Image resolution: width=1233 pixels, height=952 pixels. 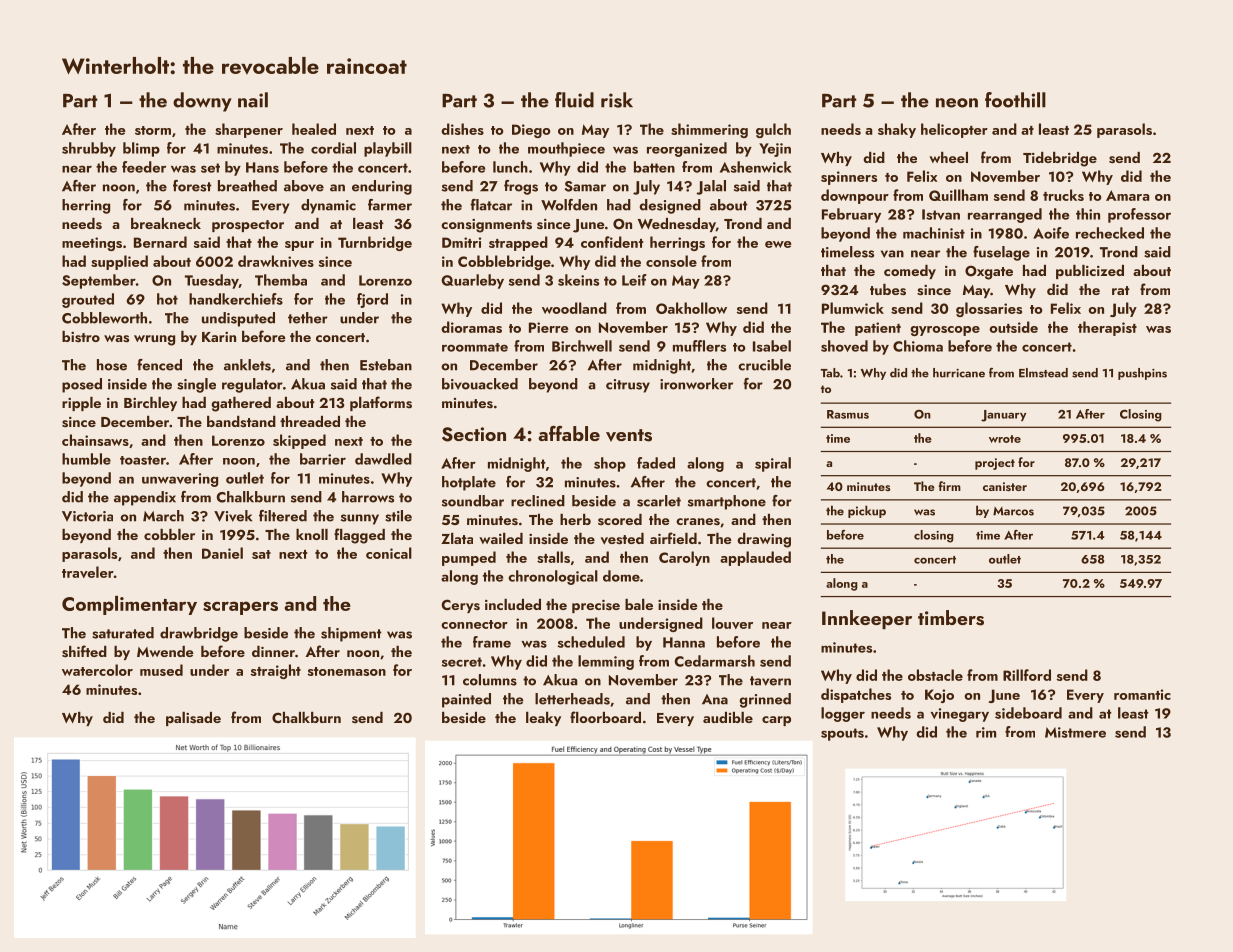 What do you see at coordinates (634, 280) in the screenshot?
I see `Leif` at bounding box center [634, 280].
